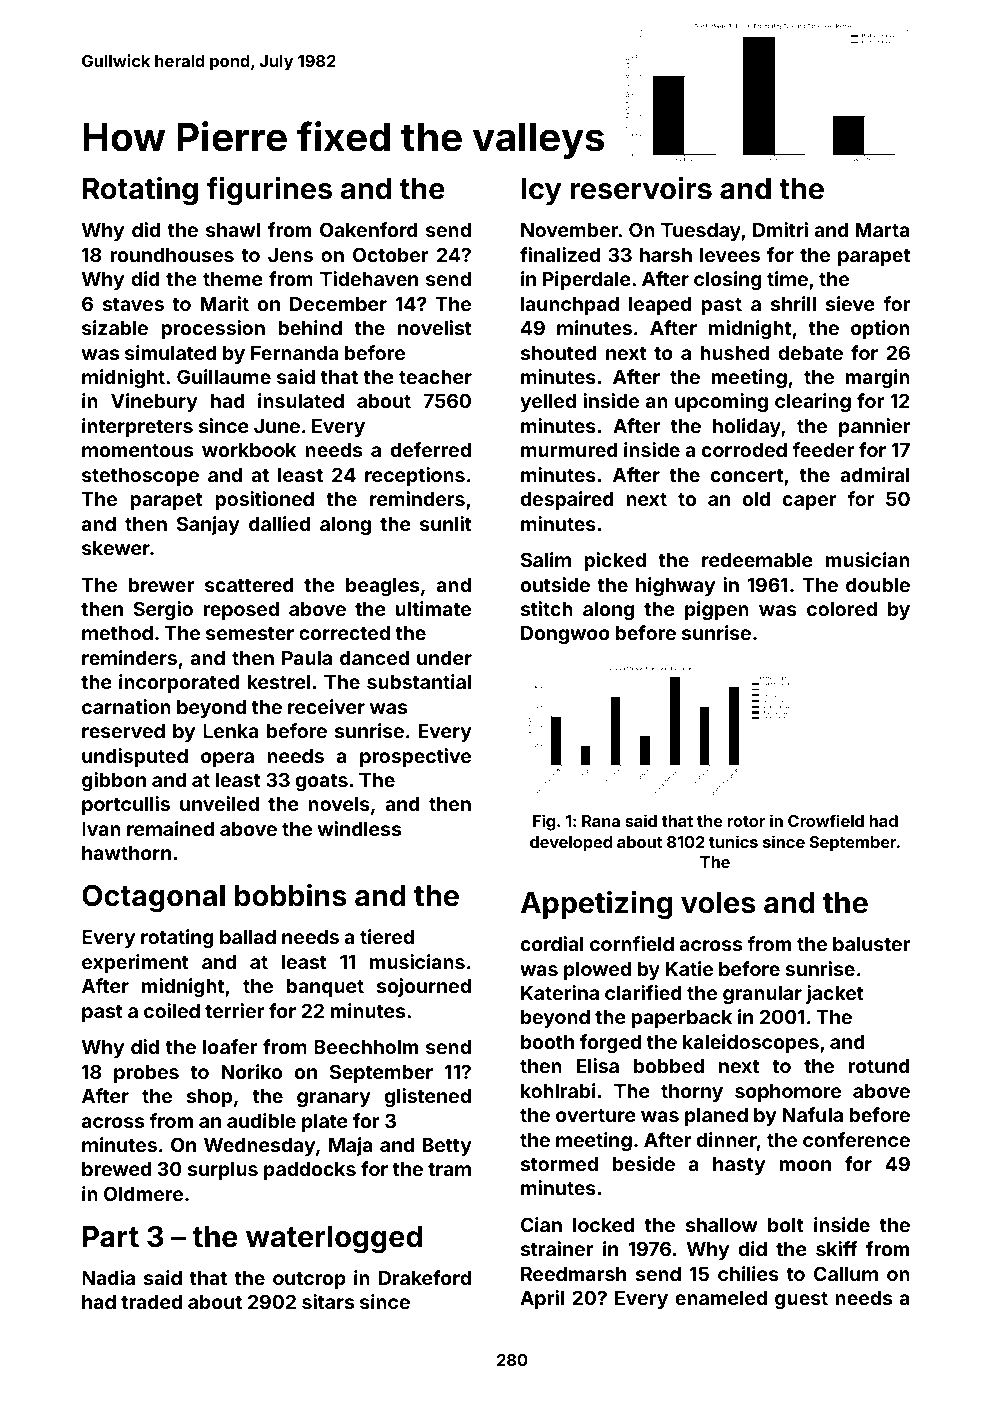 The height and width of the screenshot is (1409, 992). Describe the element at coordinates (151, 1302) in the screenshot. I see `traded` at that location.
